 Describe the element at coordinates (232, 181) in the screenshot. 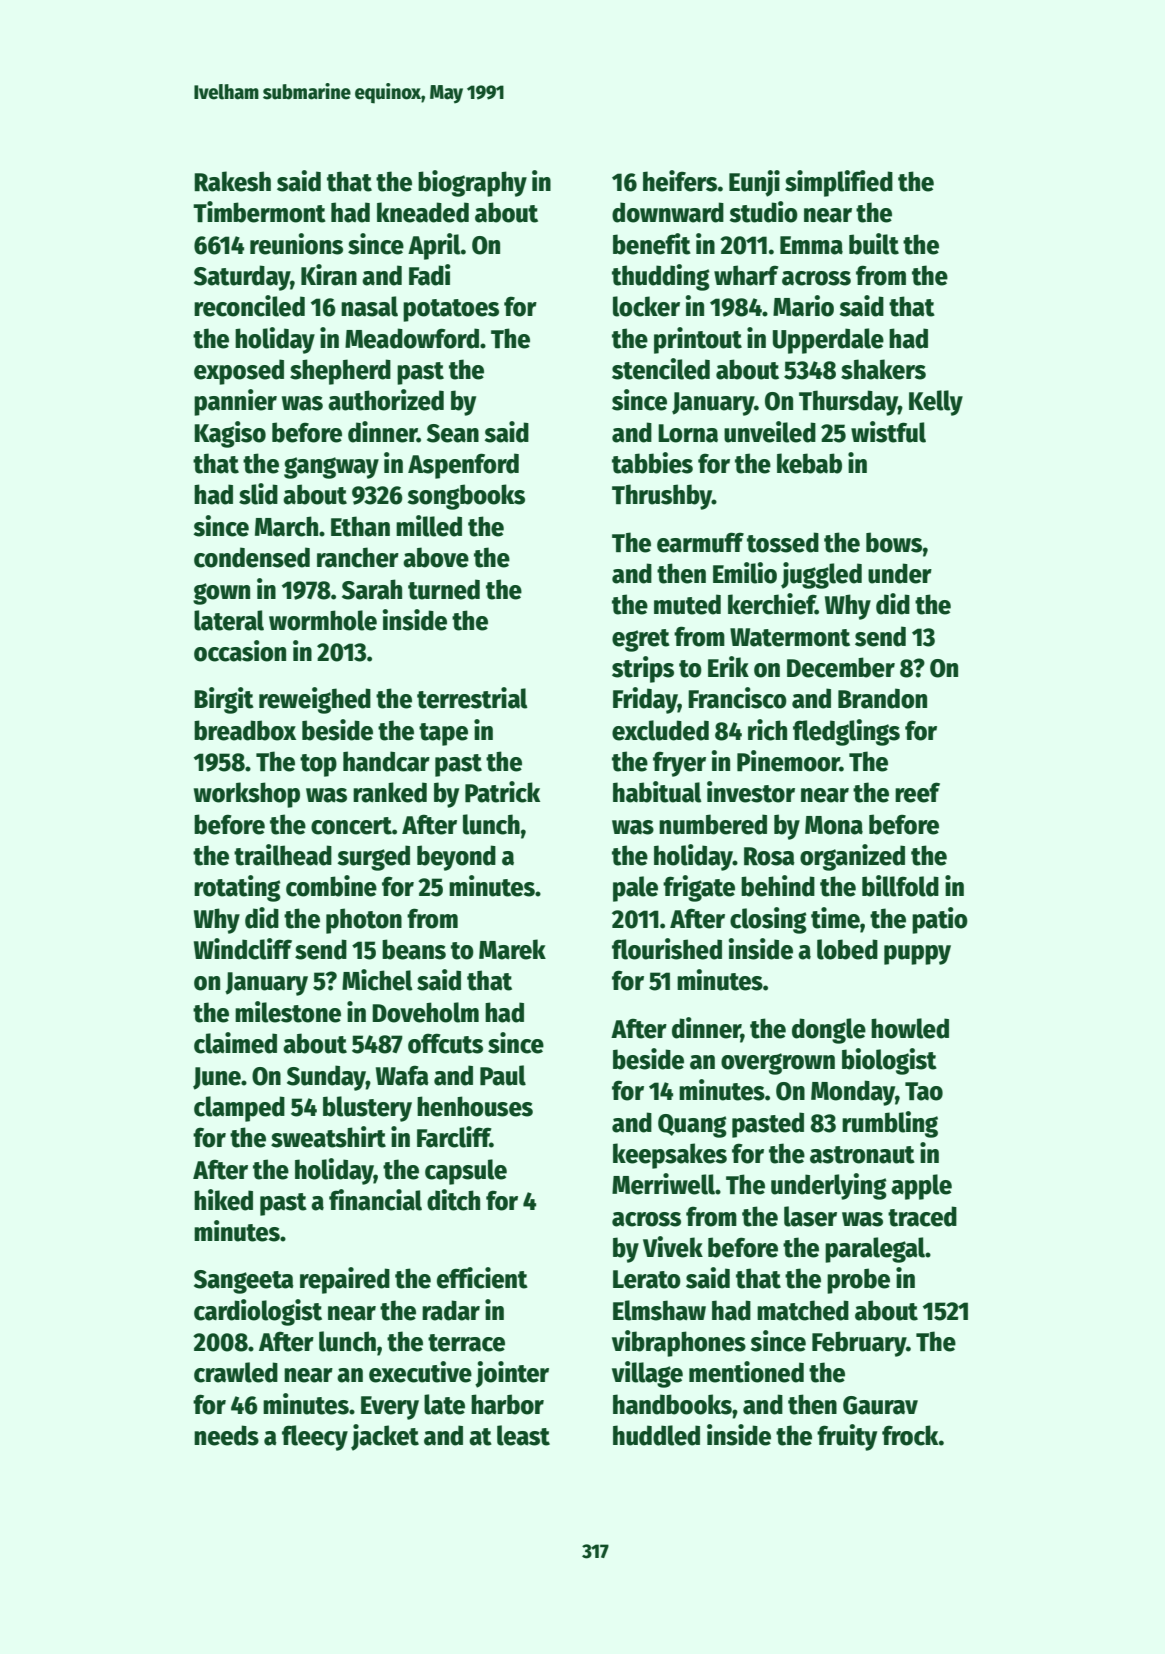

I see `Rakesh` at that location.
